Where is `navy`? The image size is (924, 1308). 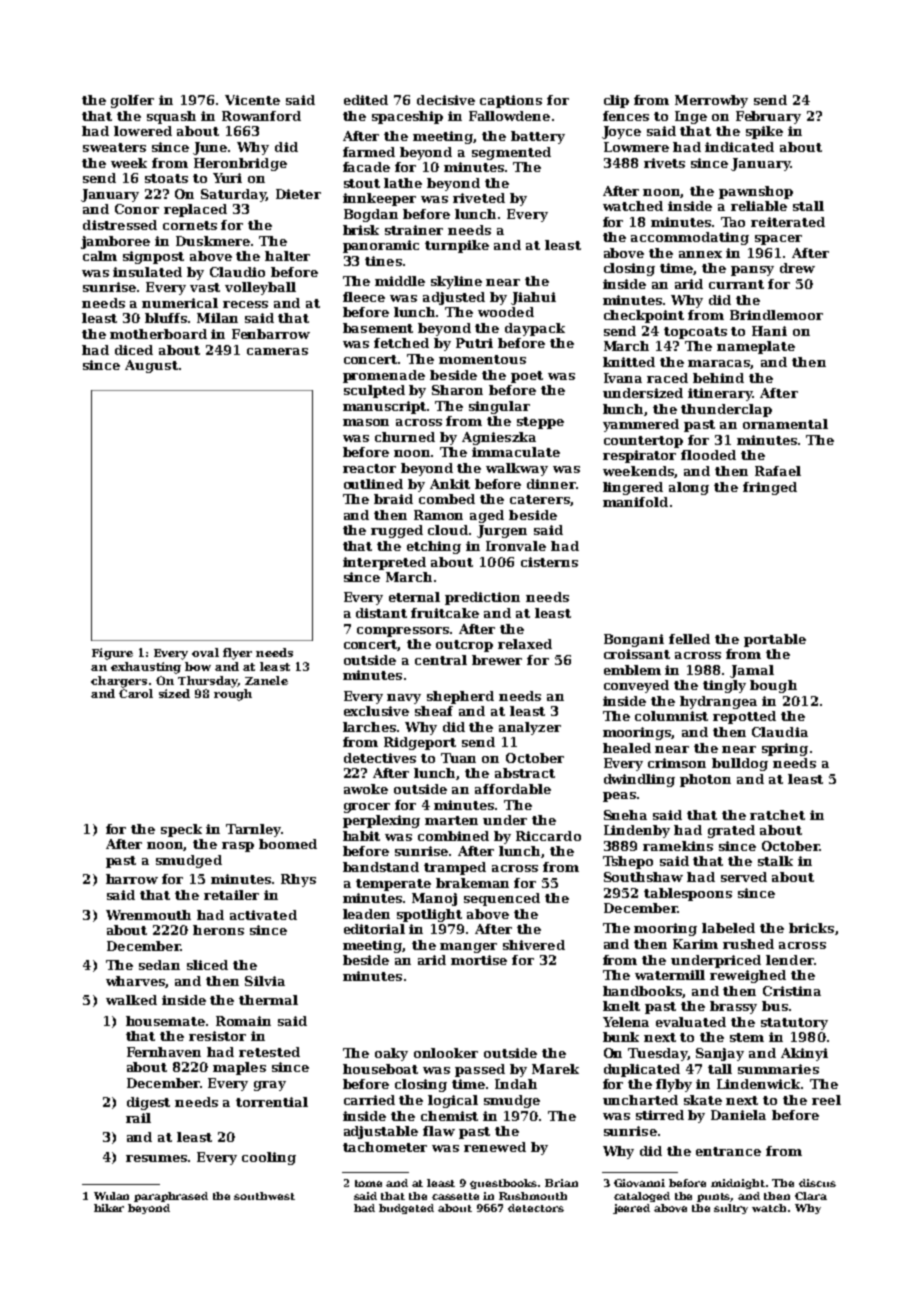
navy is located at coordinates (404, 699).
